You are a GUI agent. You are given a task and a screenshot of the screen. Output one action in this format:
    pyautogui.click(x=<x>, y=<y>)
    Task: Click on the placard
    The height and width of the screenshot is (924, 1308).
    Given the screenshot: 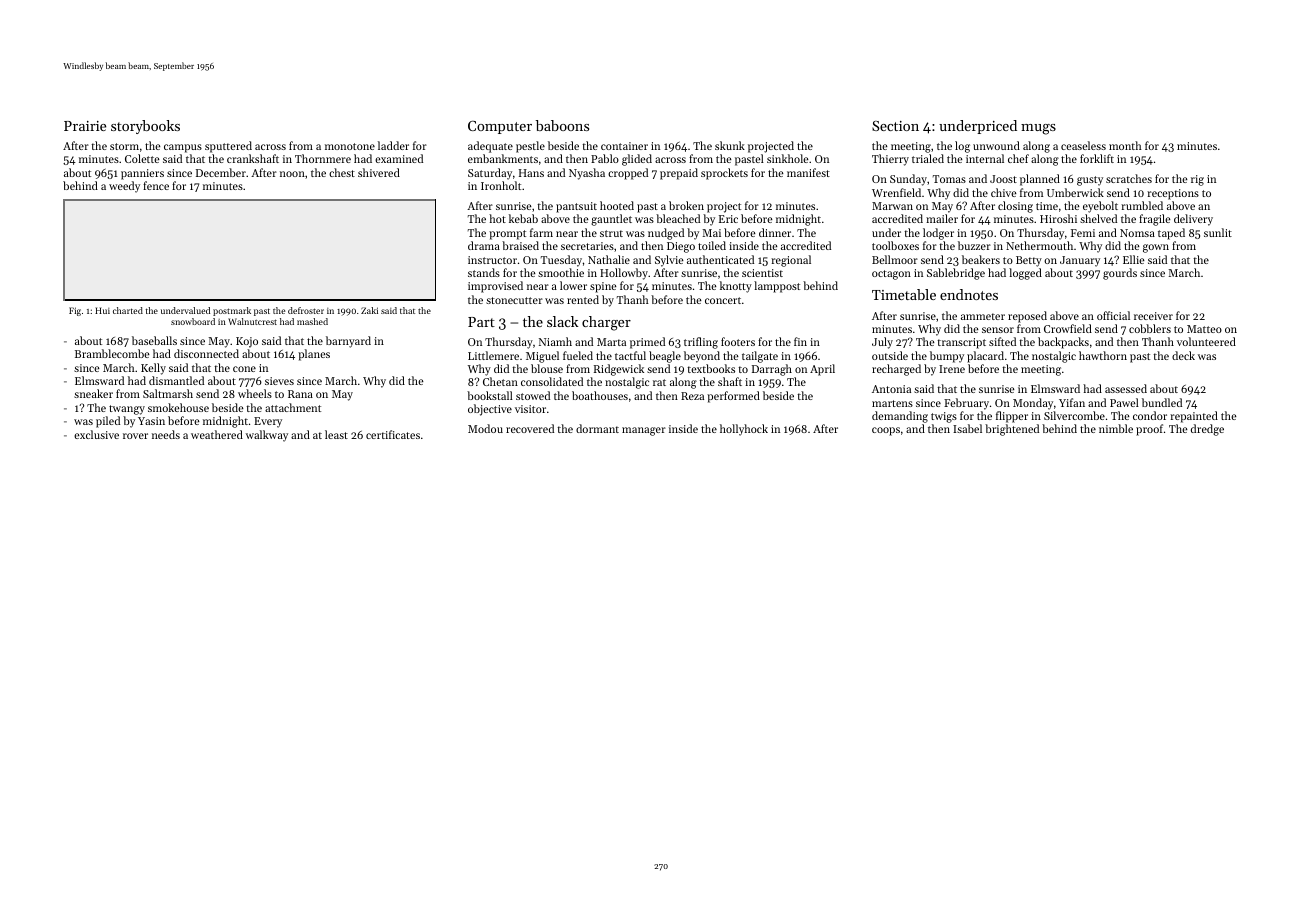 What is the action you would take?
    pyautogui.click(x=985, y=357)
